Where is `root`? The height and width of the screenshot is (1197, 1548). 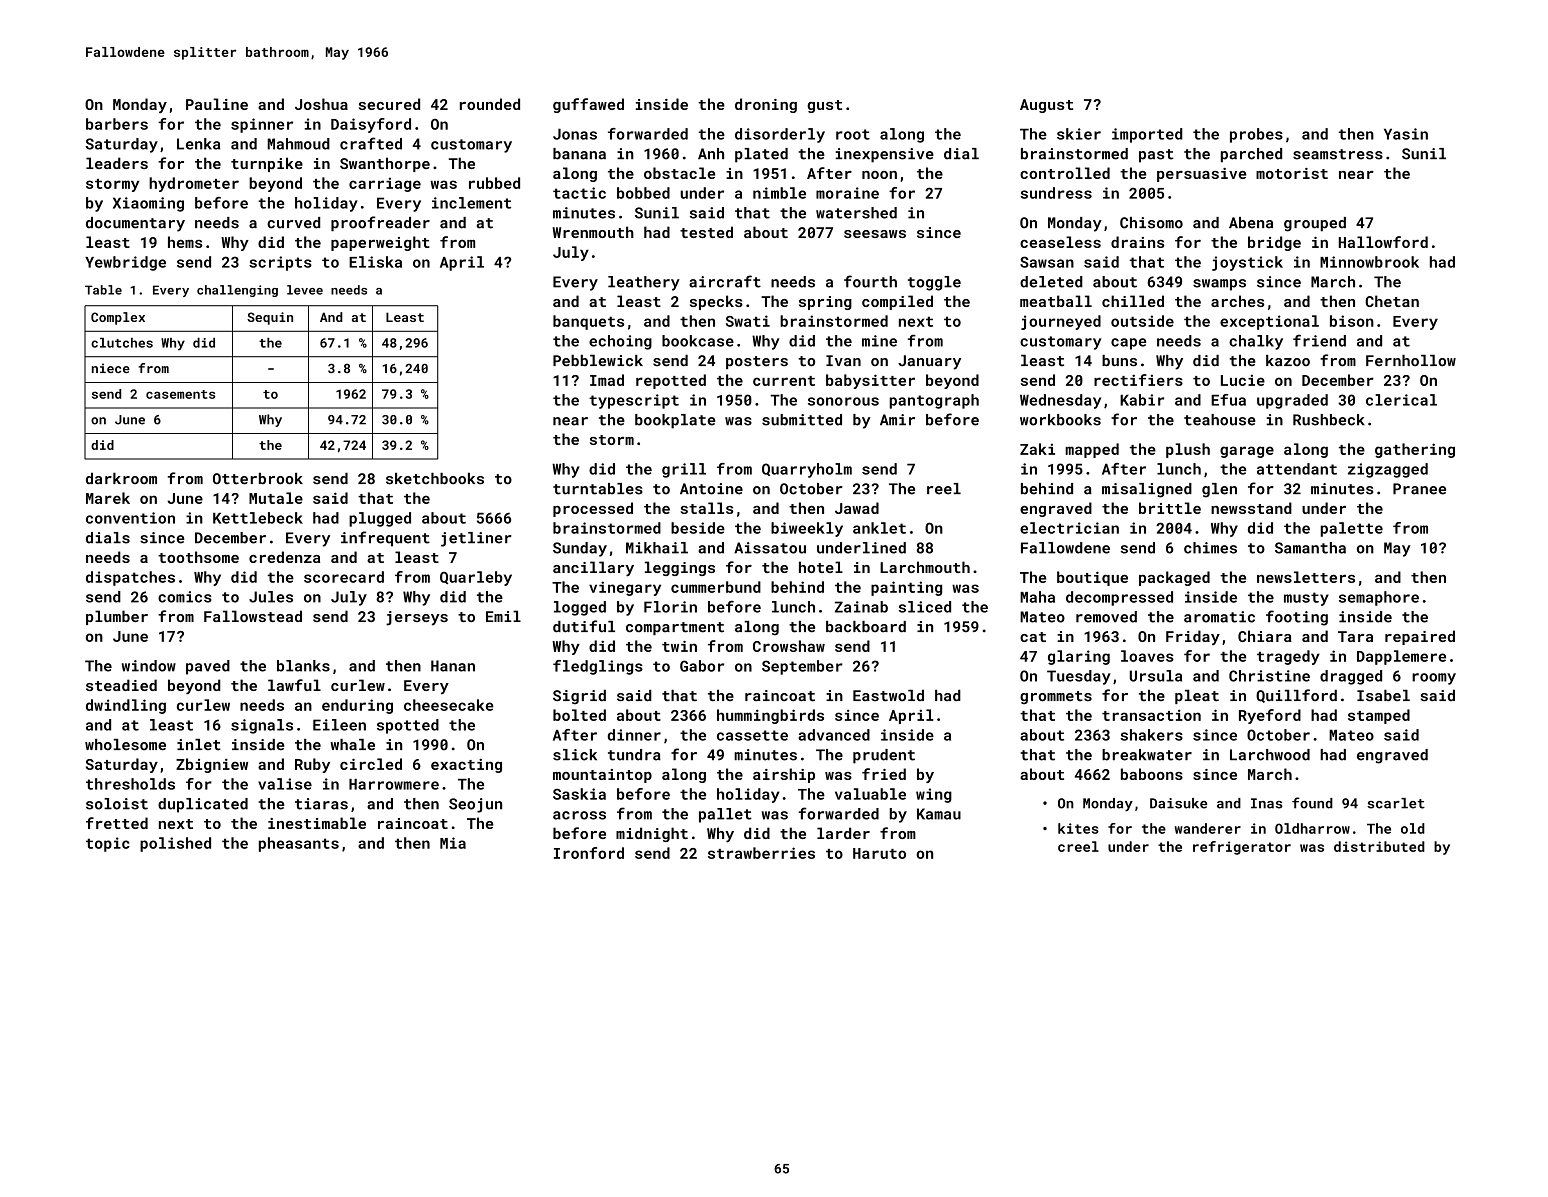 root is located at coordinates (853, 134).
